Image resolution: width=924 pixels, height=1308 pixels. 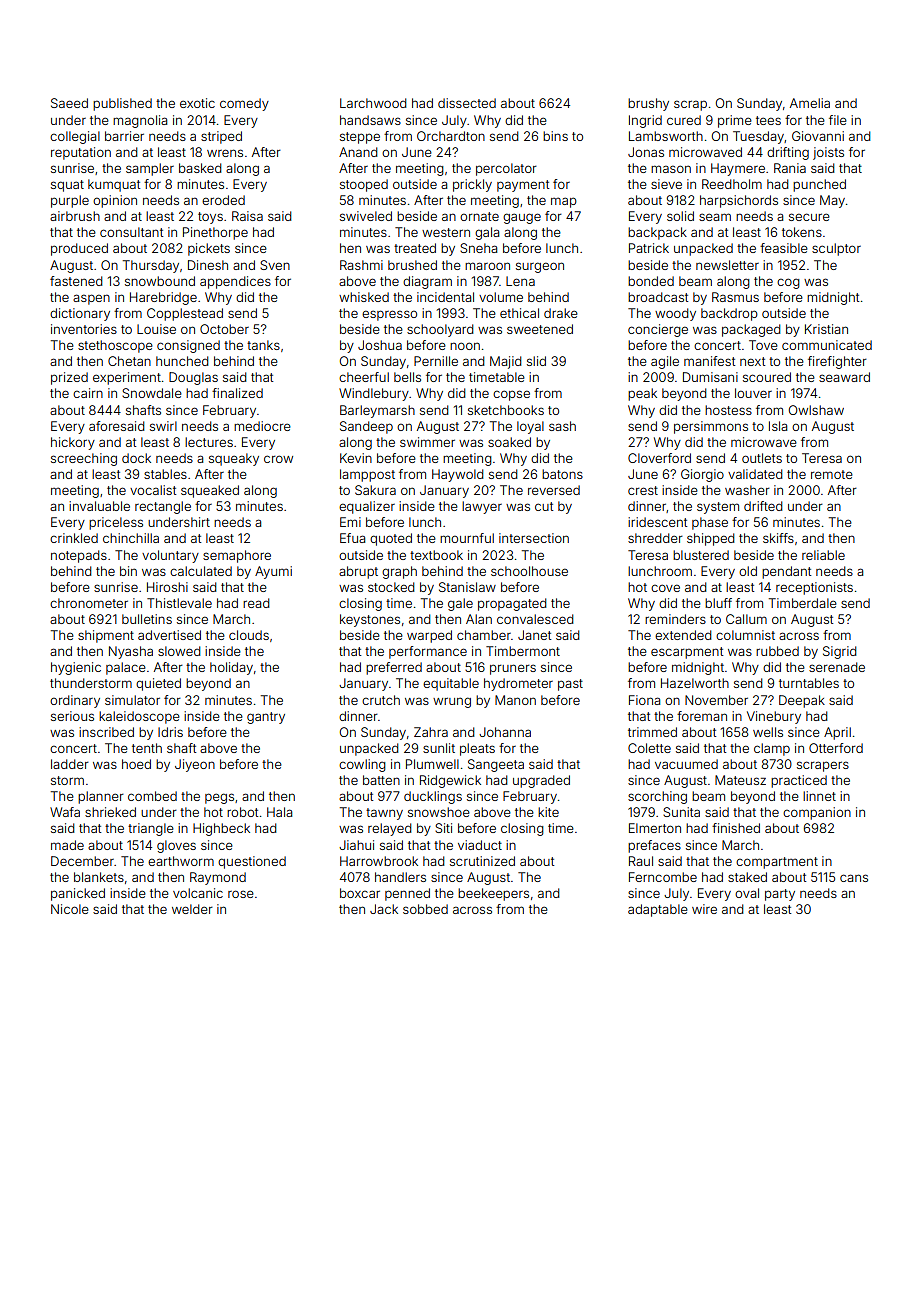 I want to click on Nicole, so click(x=70, y=909).
